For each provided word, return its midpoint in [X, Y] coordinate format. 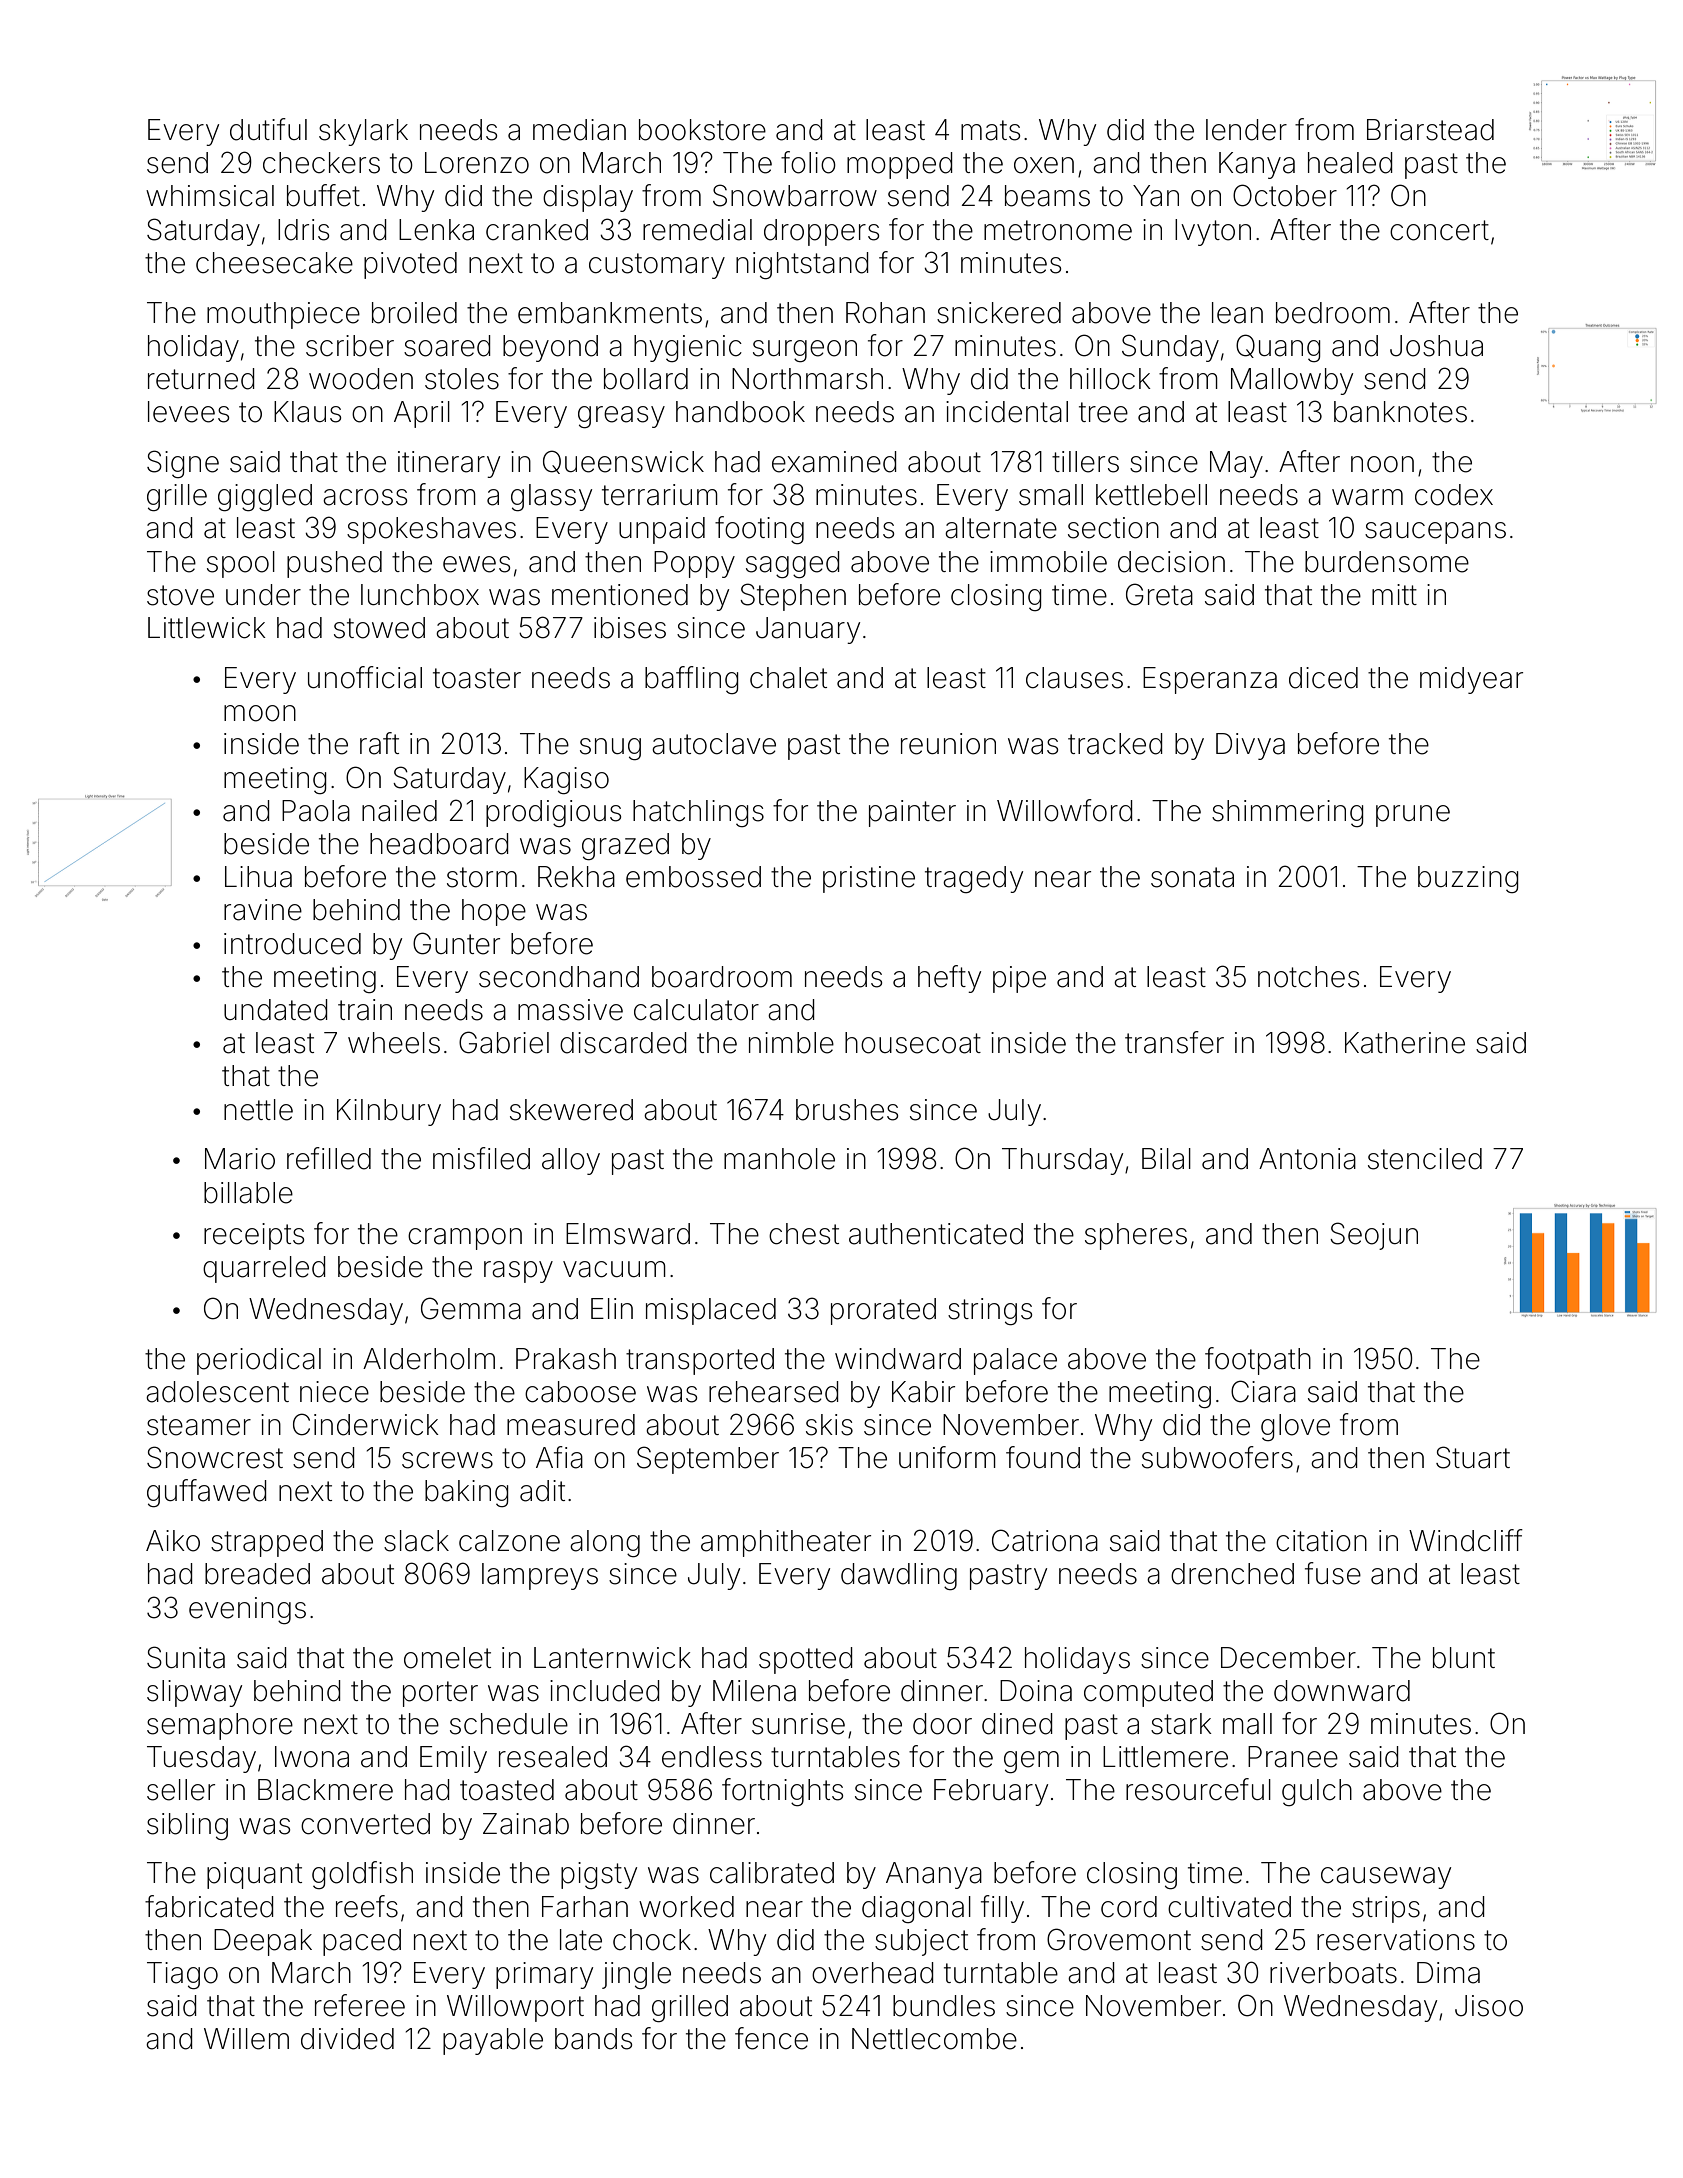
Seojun [1374, 1236]
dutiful [268, 129]
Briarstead [1430, 130]
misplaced [711, 1311]
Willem [246, 2039]
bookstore [702, 130]
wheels [394, 1043]
